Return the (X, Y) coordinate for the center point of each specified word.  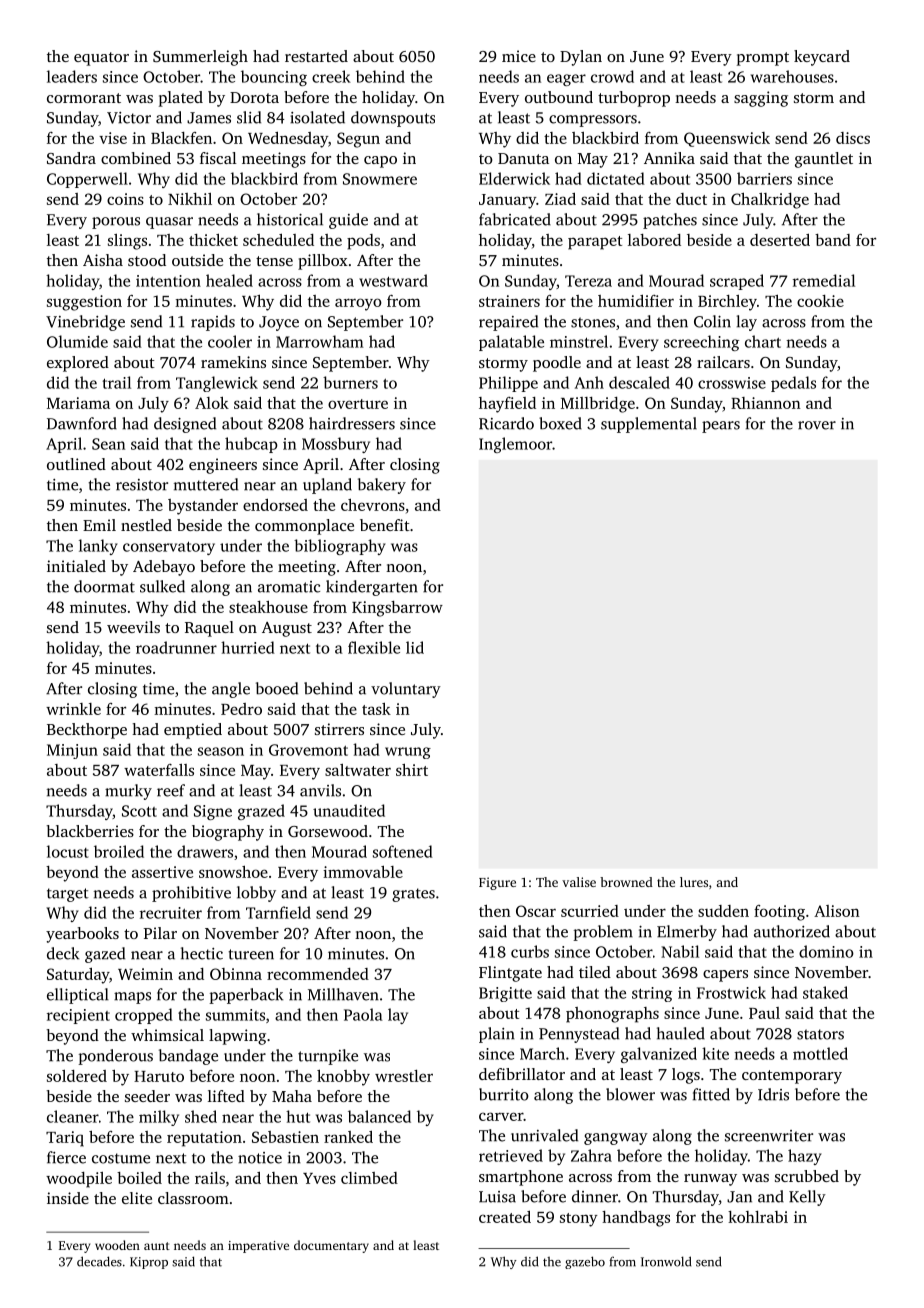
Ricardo (506, 423)
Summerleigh (200, 58)
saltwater (358, 770)
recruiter (171, 913)
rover (817, 425)
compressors (593, 121)
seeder (147, 1096)
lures (694, 882)
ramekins (233, 362)
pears (721, 427)
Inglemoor (515, 445)
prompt (763, 59)
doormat (104, 586)
